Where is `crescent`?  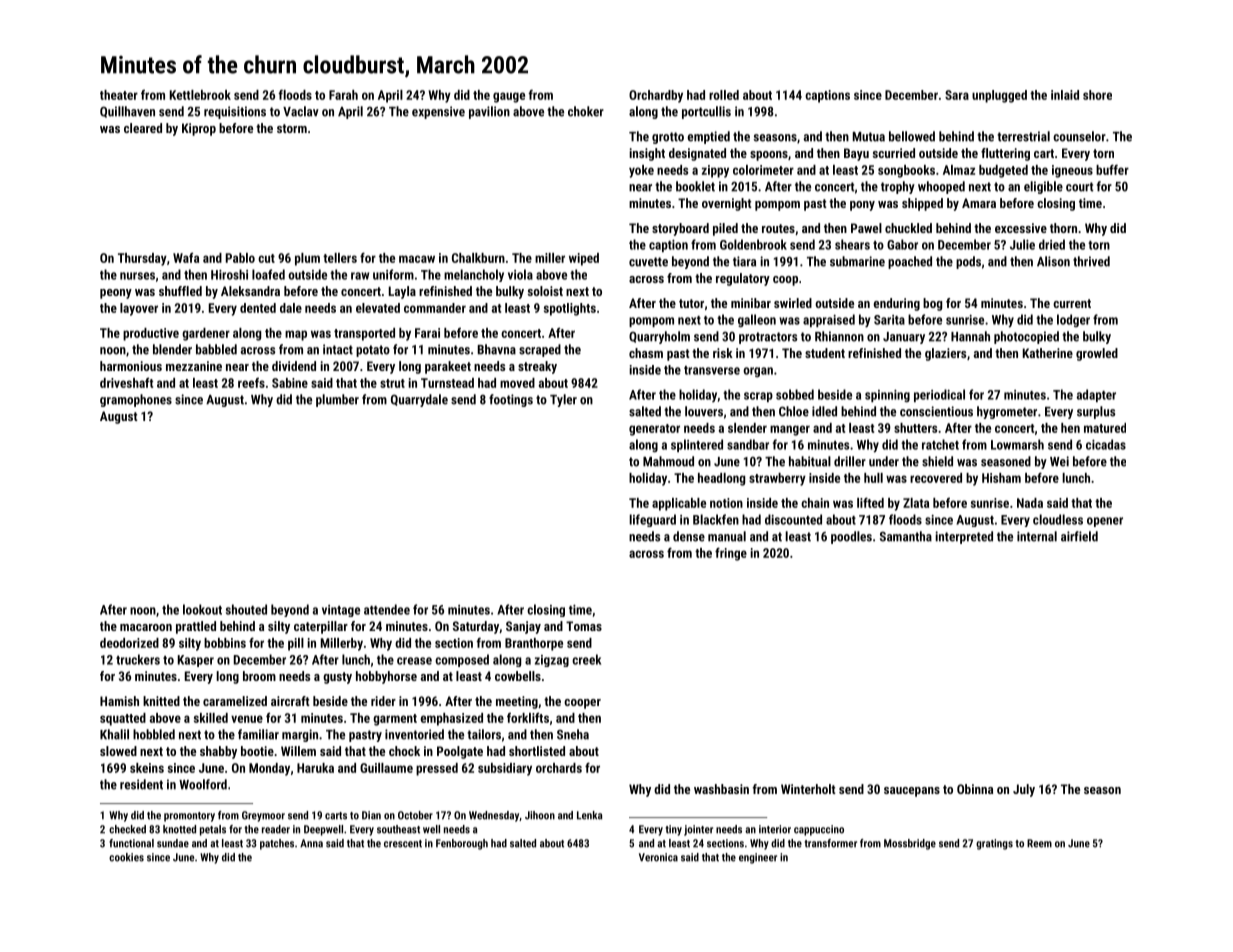
crescent is located at coordinates (403, 844).
